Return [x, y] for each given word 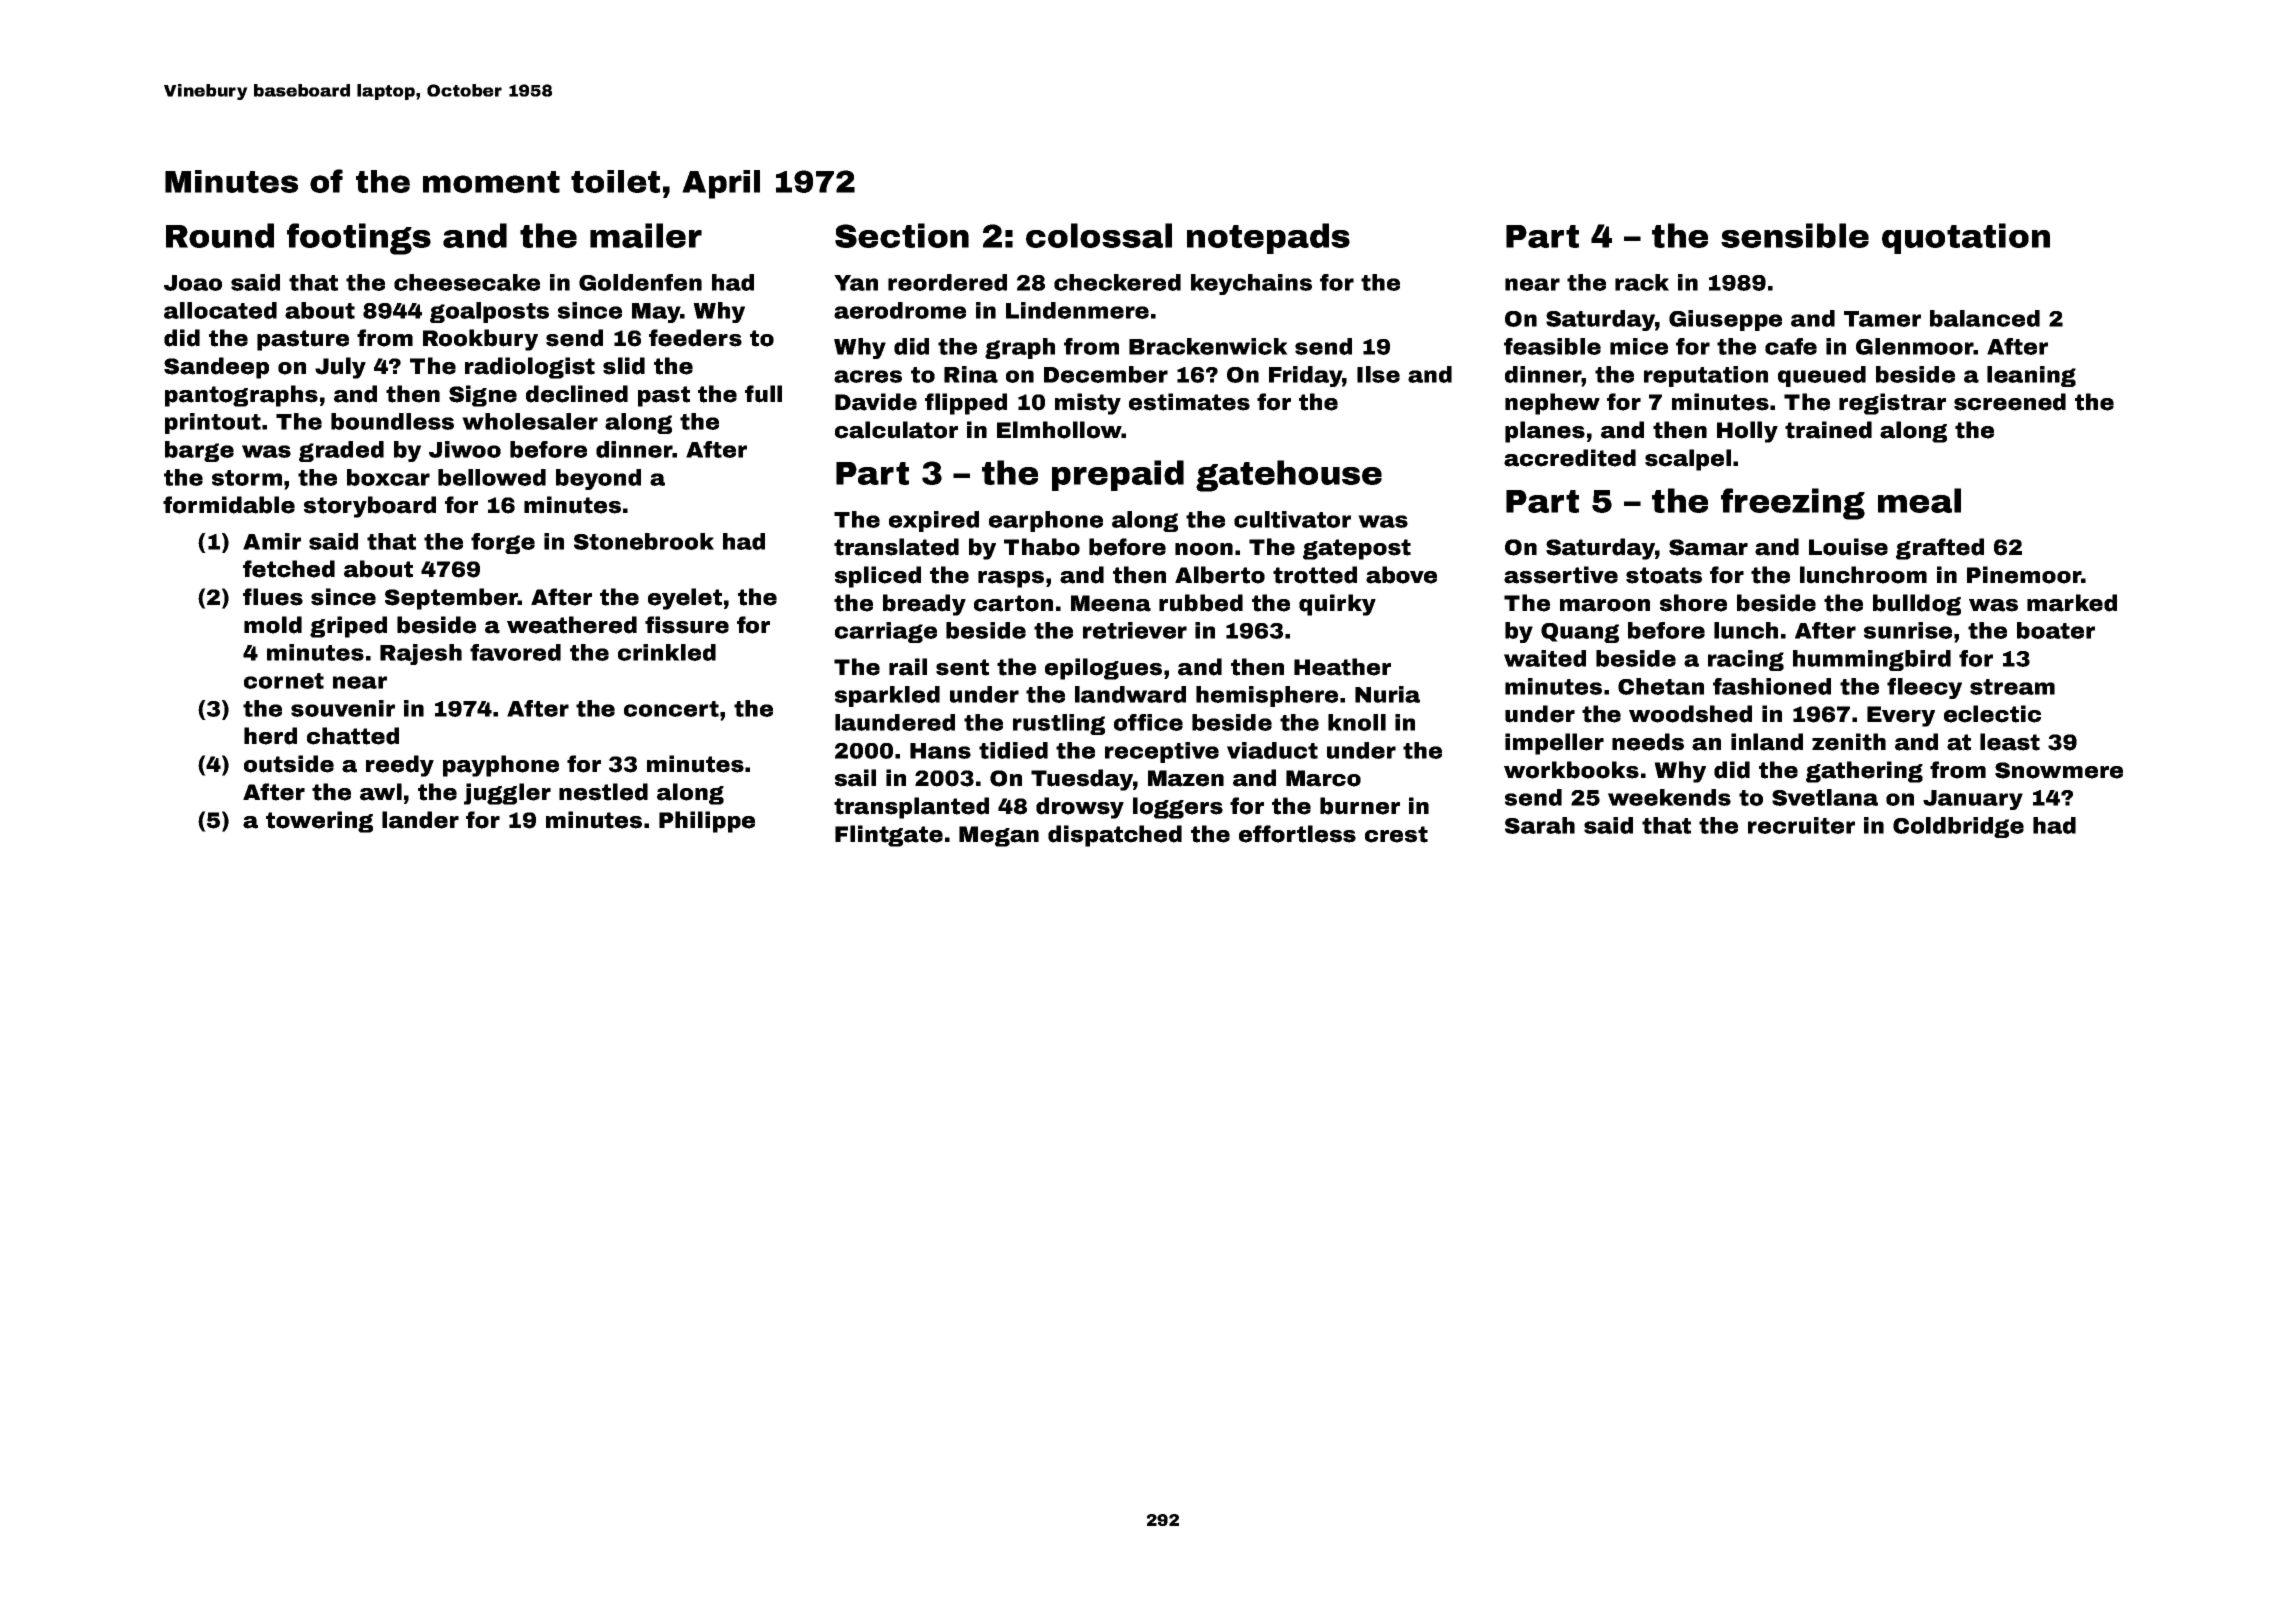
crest [1396, 834]
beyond [598, 479]
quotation [1966, 238]
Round [220, 235]
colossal [1099, 235]
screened [2010, 402]
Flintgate [889, 836]
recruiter [1801, 825]
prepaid [1118, 475]
